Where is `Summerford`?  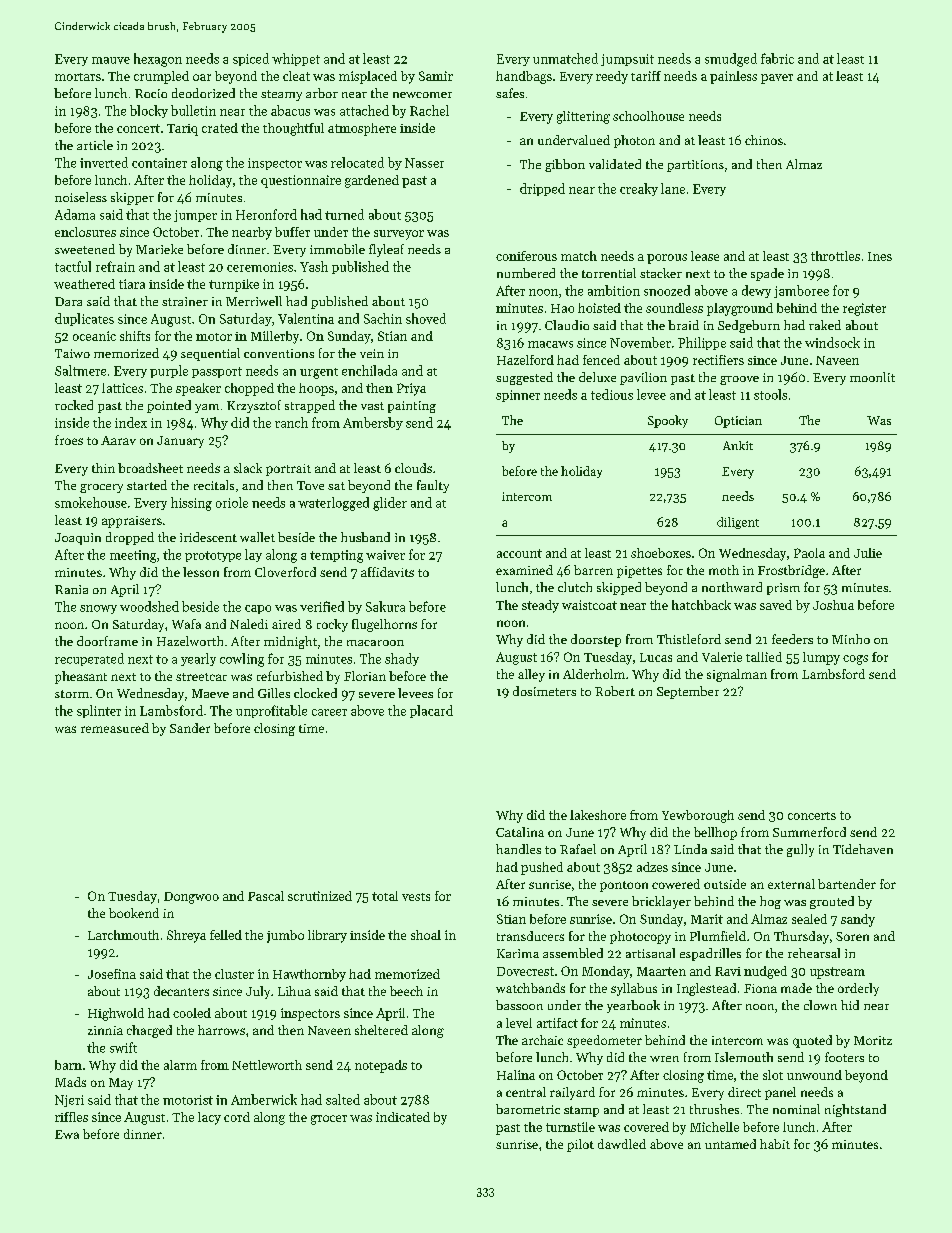
Summerford is located at coordinates (809, 832).
